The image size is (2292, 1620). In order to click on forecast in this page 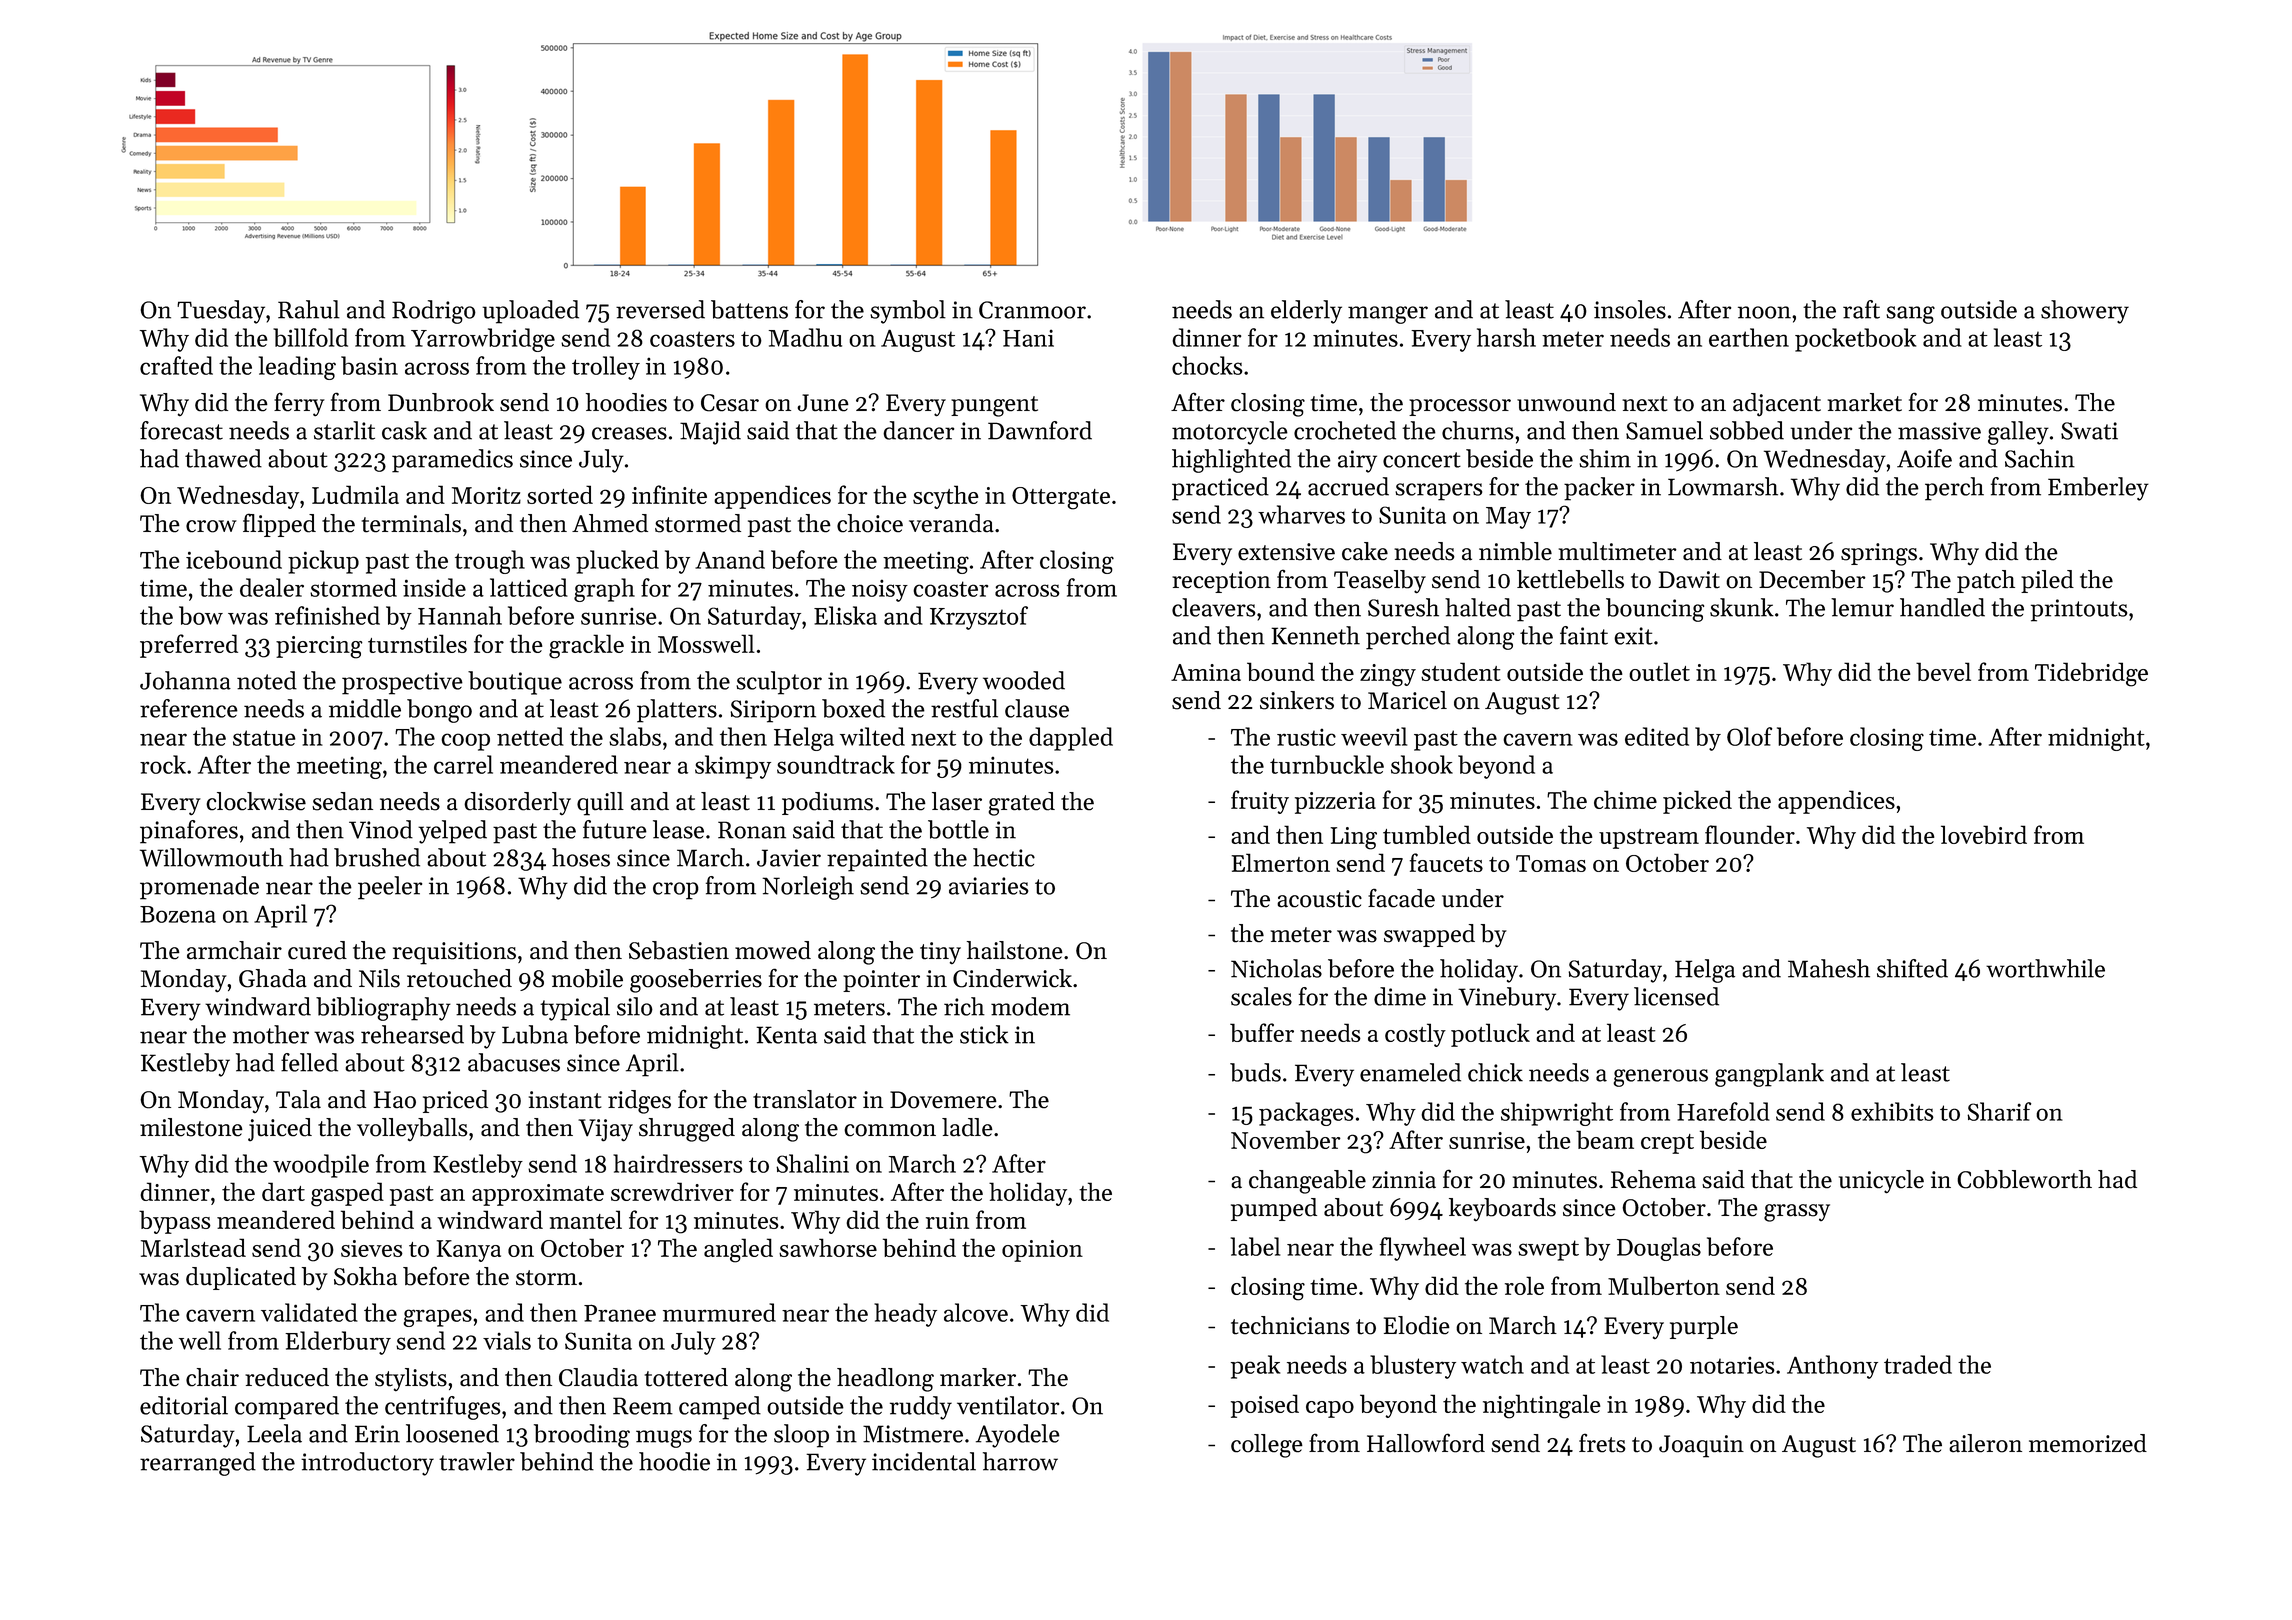, I will do `click(181, 430)`.
